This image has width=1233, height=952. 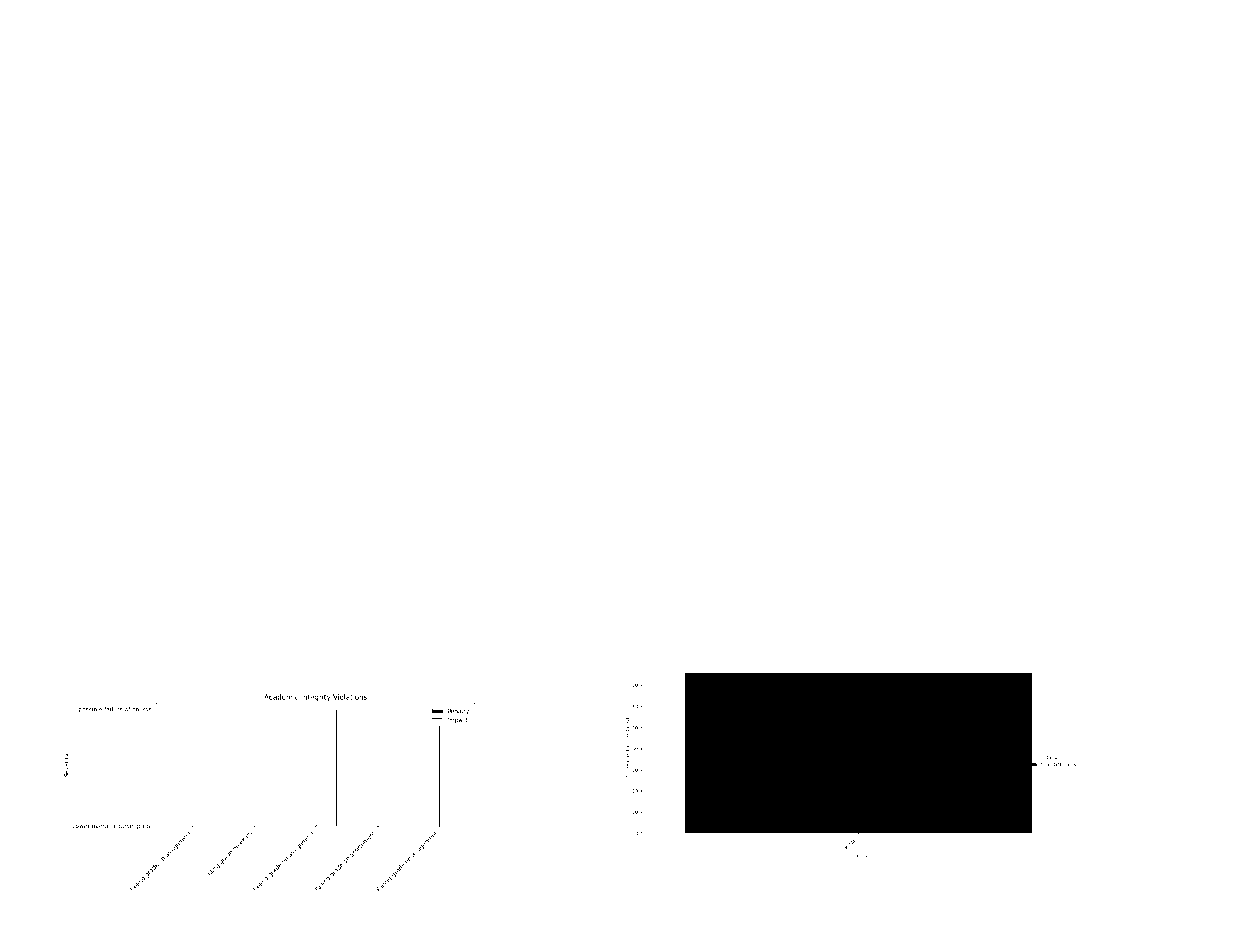 What do you see at coordinates (265, 352) in the image?
I see `twinkling` at bounding box center [265, 352].
